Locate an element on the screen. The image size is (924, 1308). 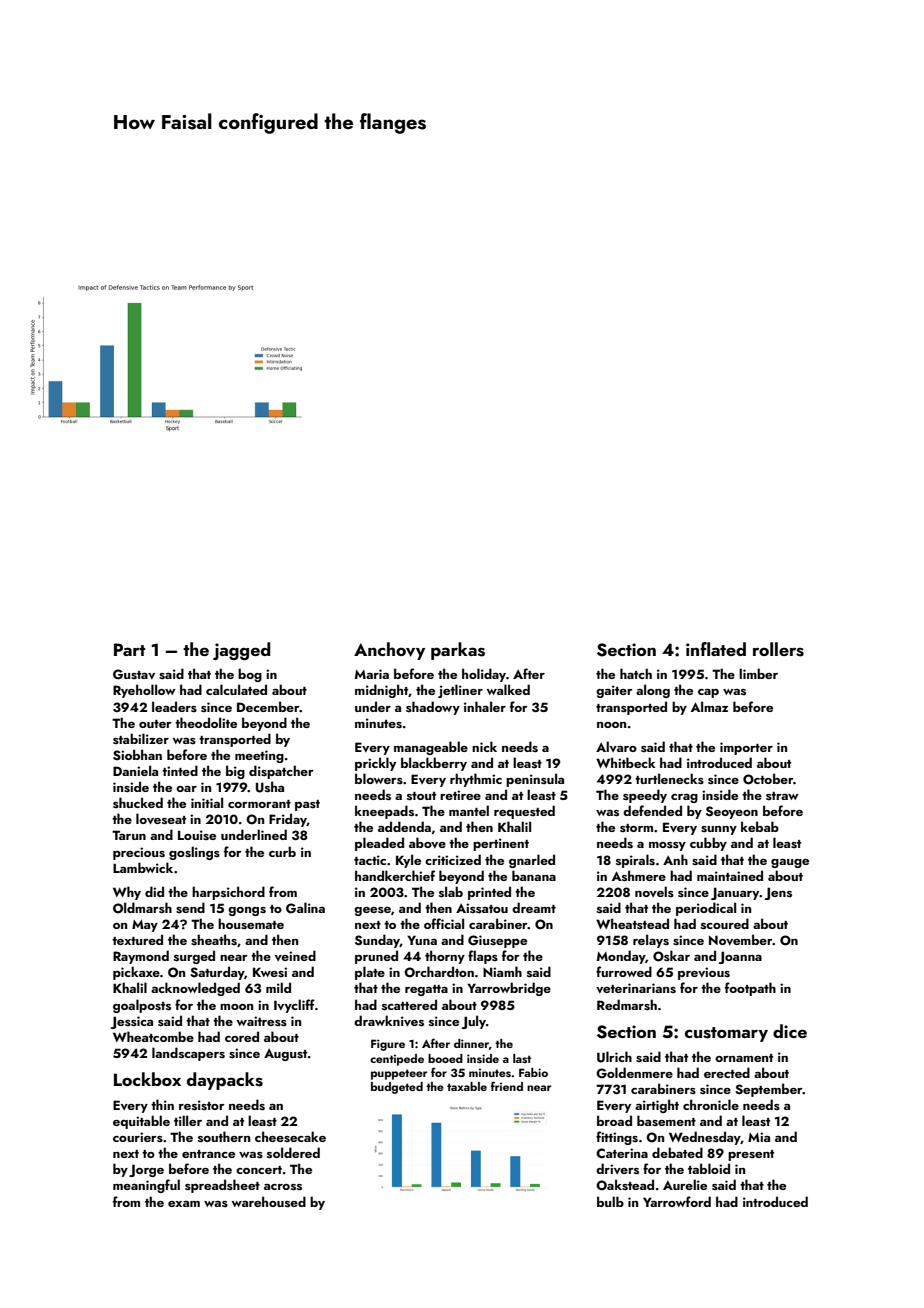
puppeteer is located at coordinates (399, 1074).
